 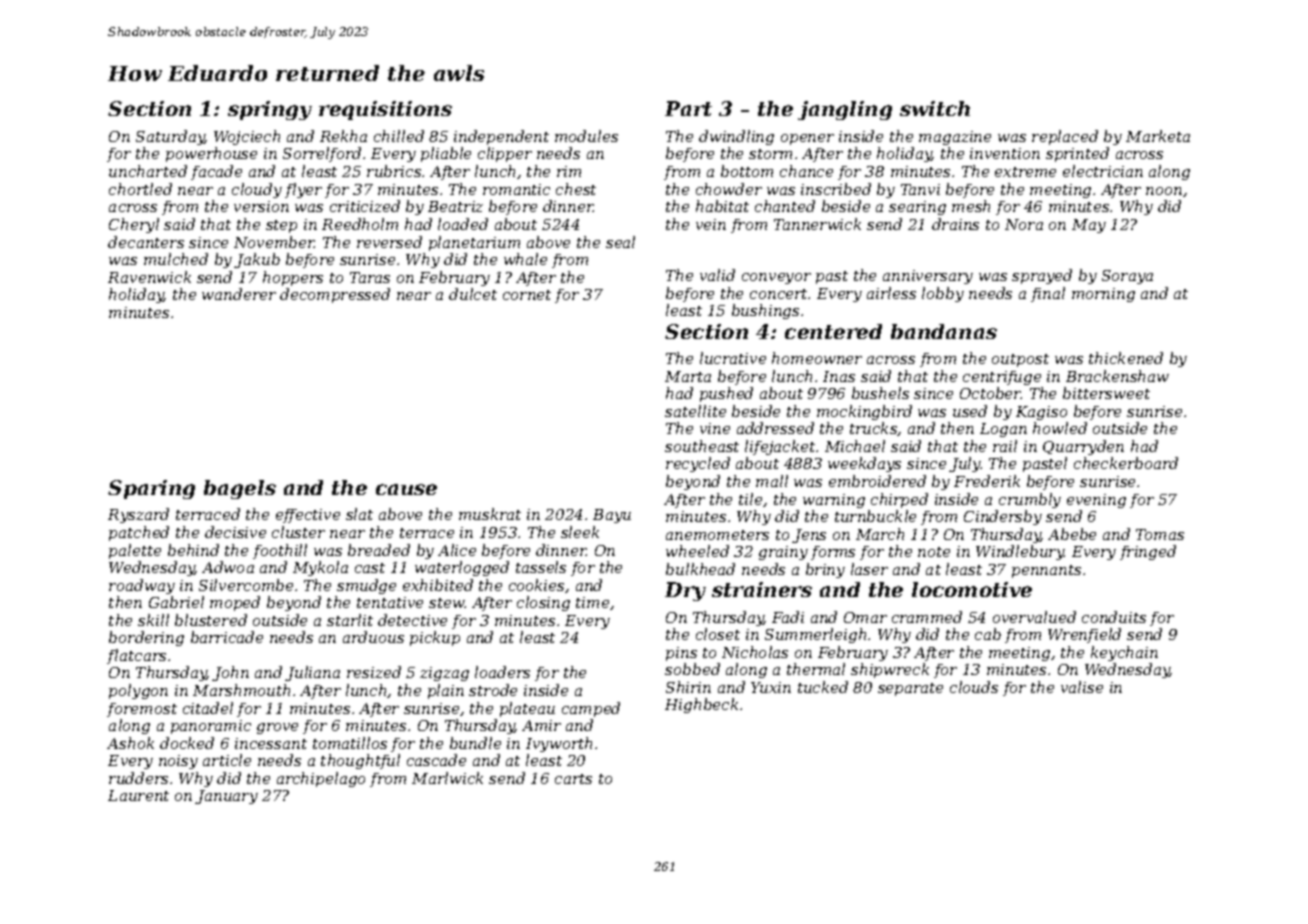 I want to click on bottom, so click(x=747, y=171).
